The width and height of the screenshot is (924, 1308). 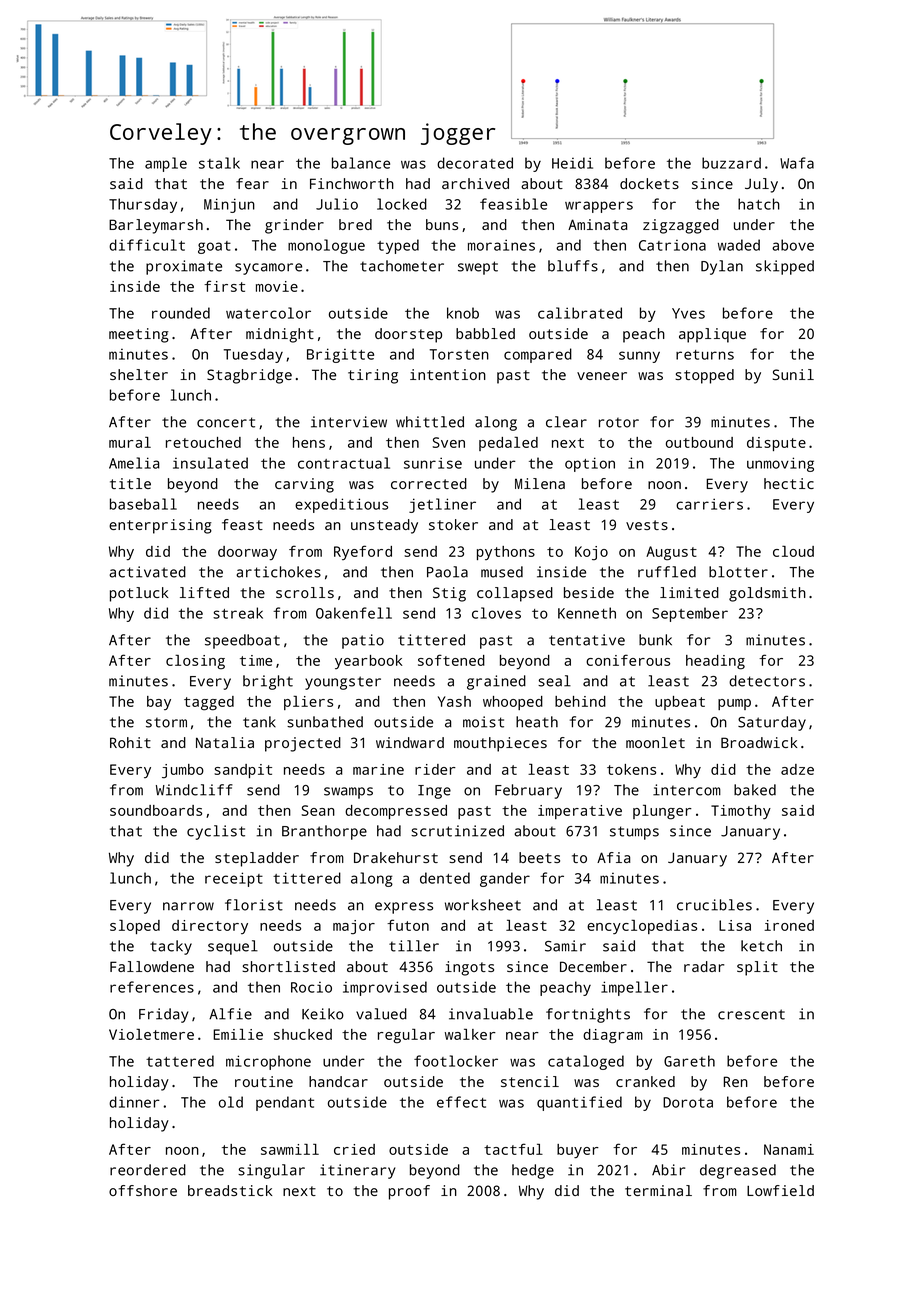 I want to click on fear, so click(x=252, y=183).
